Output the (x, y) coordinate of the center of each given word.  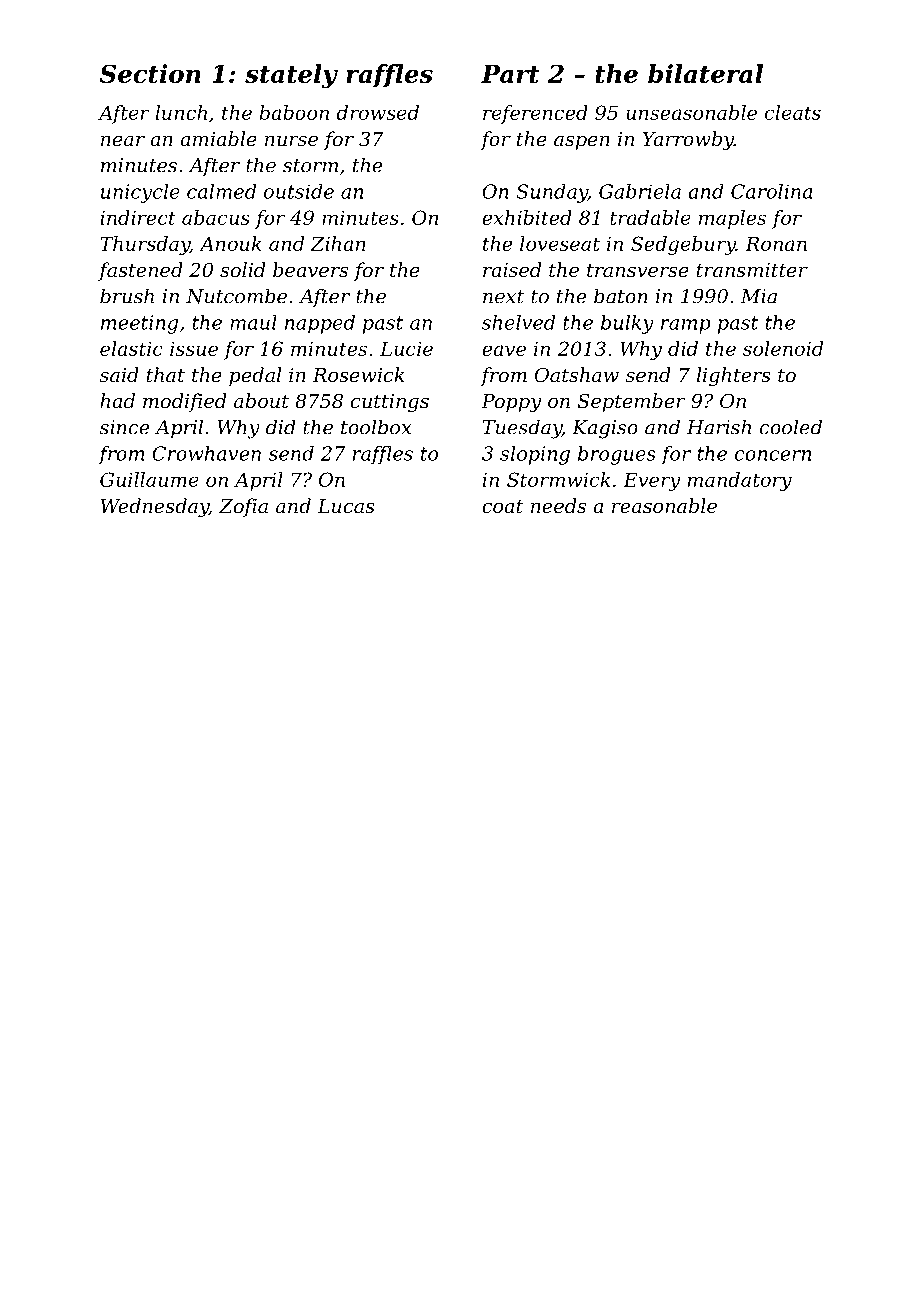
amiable (218, 138)
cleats (793, 112)
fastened (140, 271)
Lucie (406, 348)
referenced (535, 114)
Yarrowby (688, 141)
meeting (139, 324)
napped (320, 324)
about (261, 400)
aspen (582, 143)
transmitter (752, 270)
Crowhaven (206, 453)
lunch (181, 112)
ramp (686, 326)
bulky (627, 324)
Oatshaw (577, 374)
